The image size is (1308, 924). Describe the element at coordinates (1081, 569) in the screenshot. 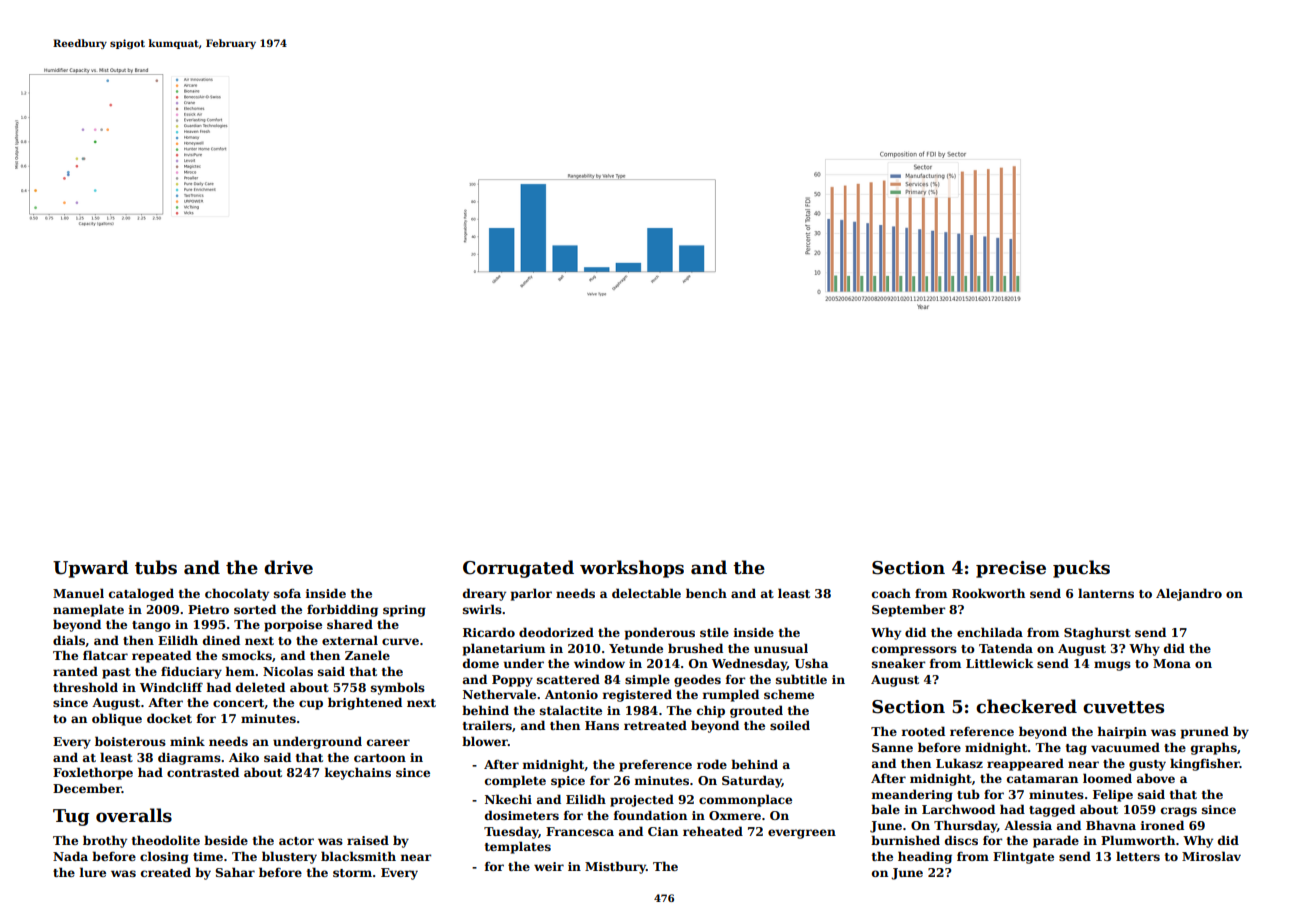

I see `pucks` at that location.
